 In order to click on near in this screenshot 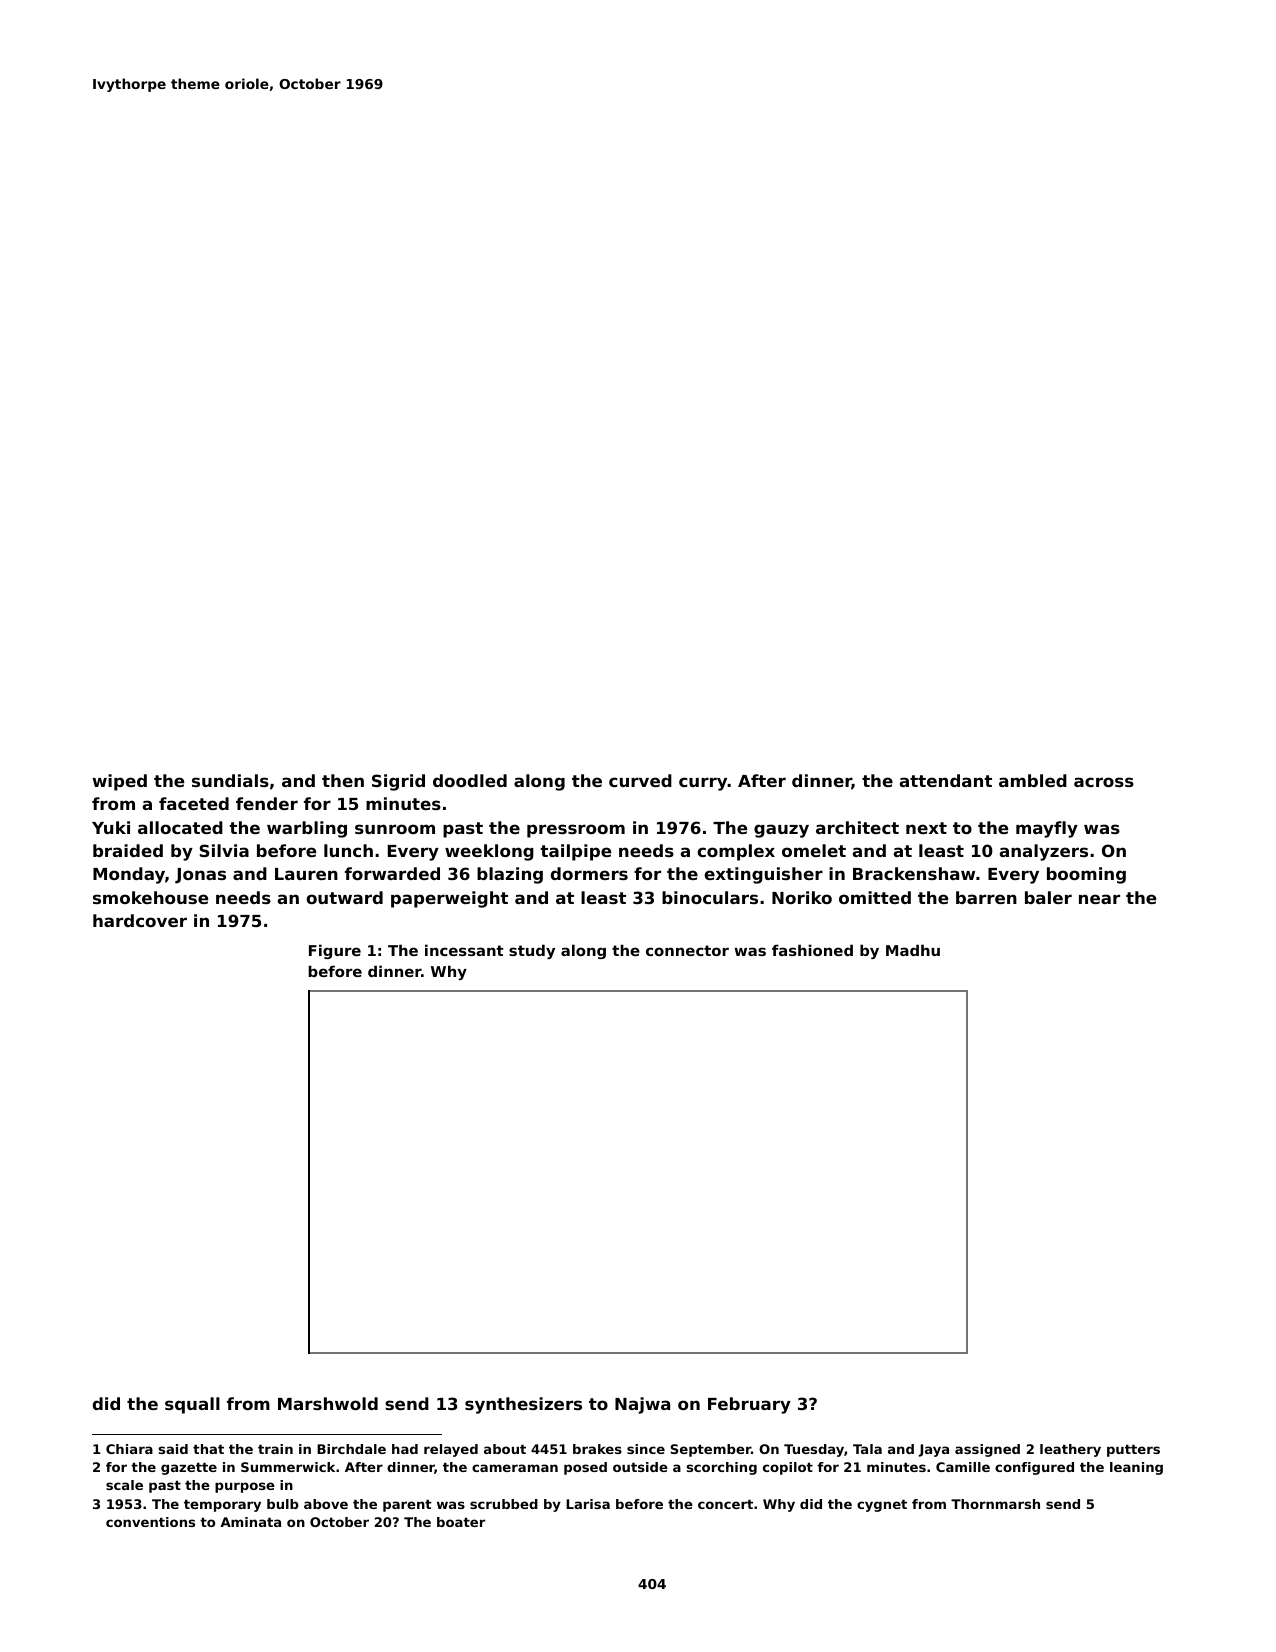, I will do `click(1099, 899)`.
